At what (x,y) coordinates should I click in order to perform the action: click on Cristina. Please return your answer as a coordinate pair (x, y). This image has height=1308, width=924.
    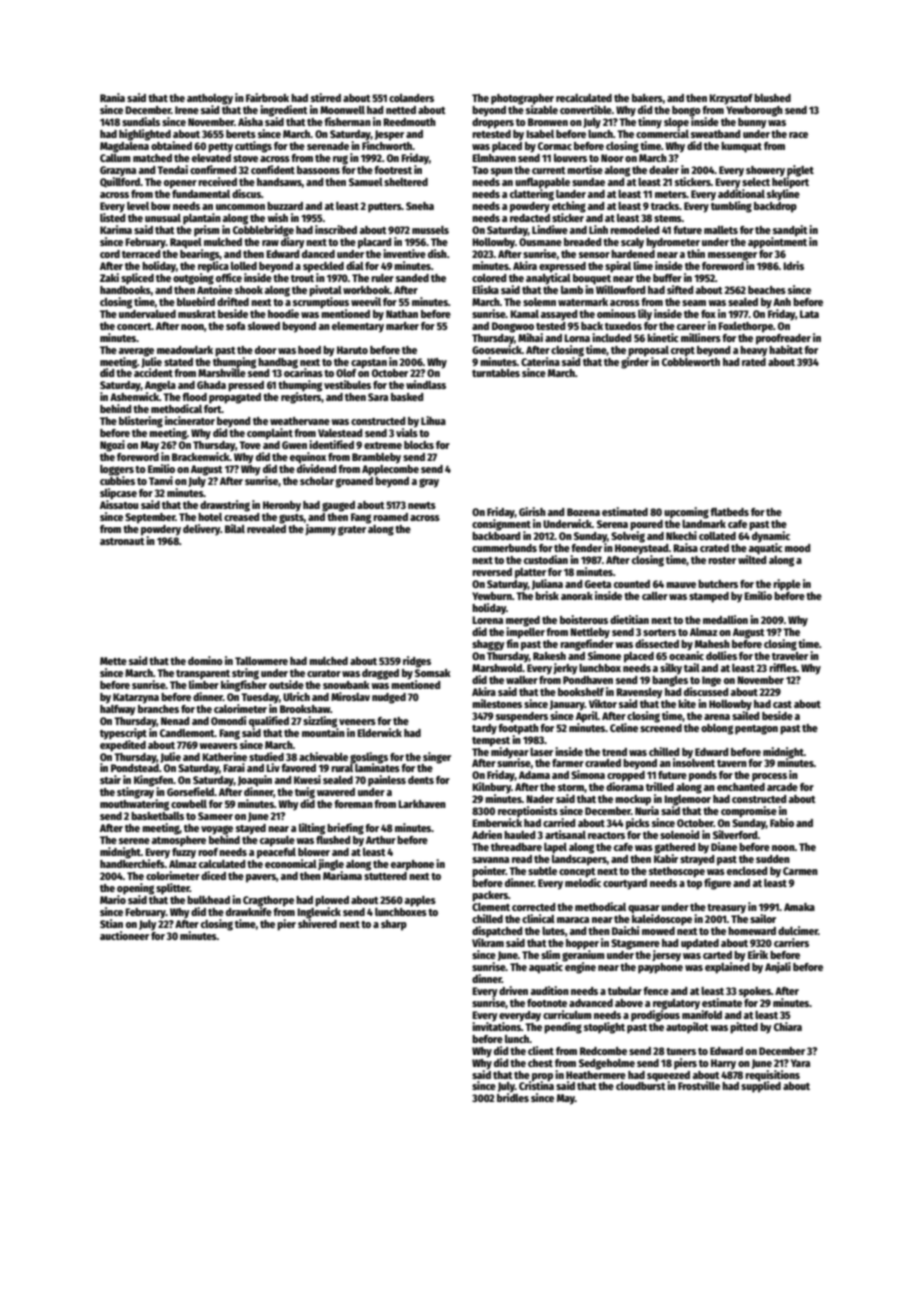
    Looking at the image, I should click on (536, 1085).
